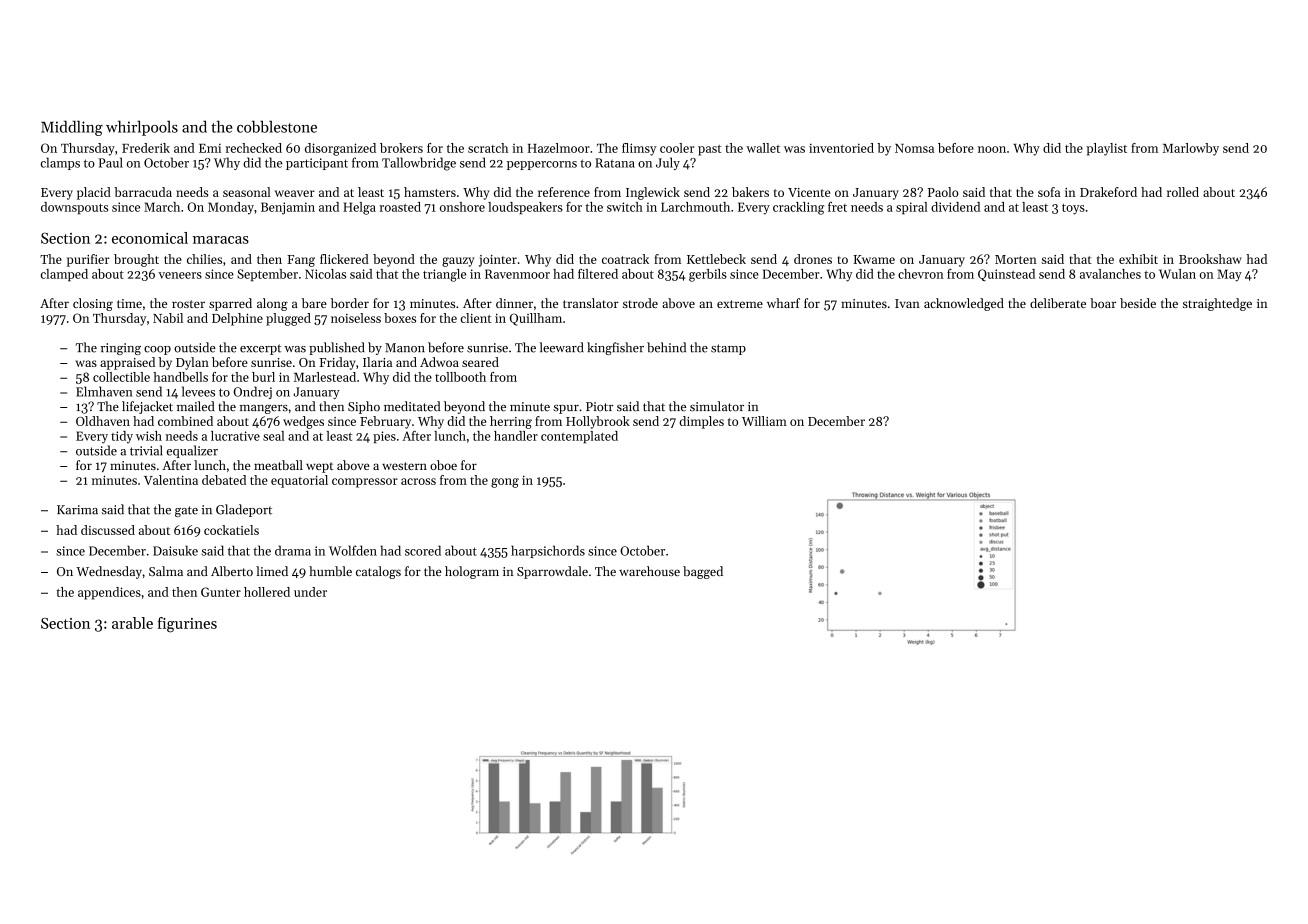  I want to click on arable, so click(132, 623).
